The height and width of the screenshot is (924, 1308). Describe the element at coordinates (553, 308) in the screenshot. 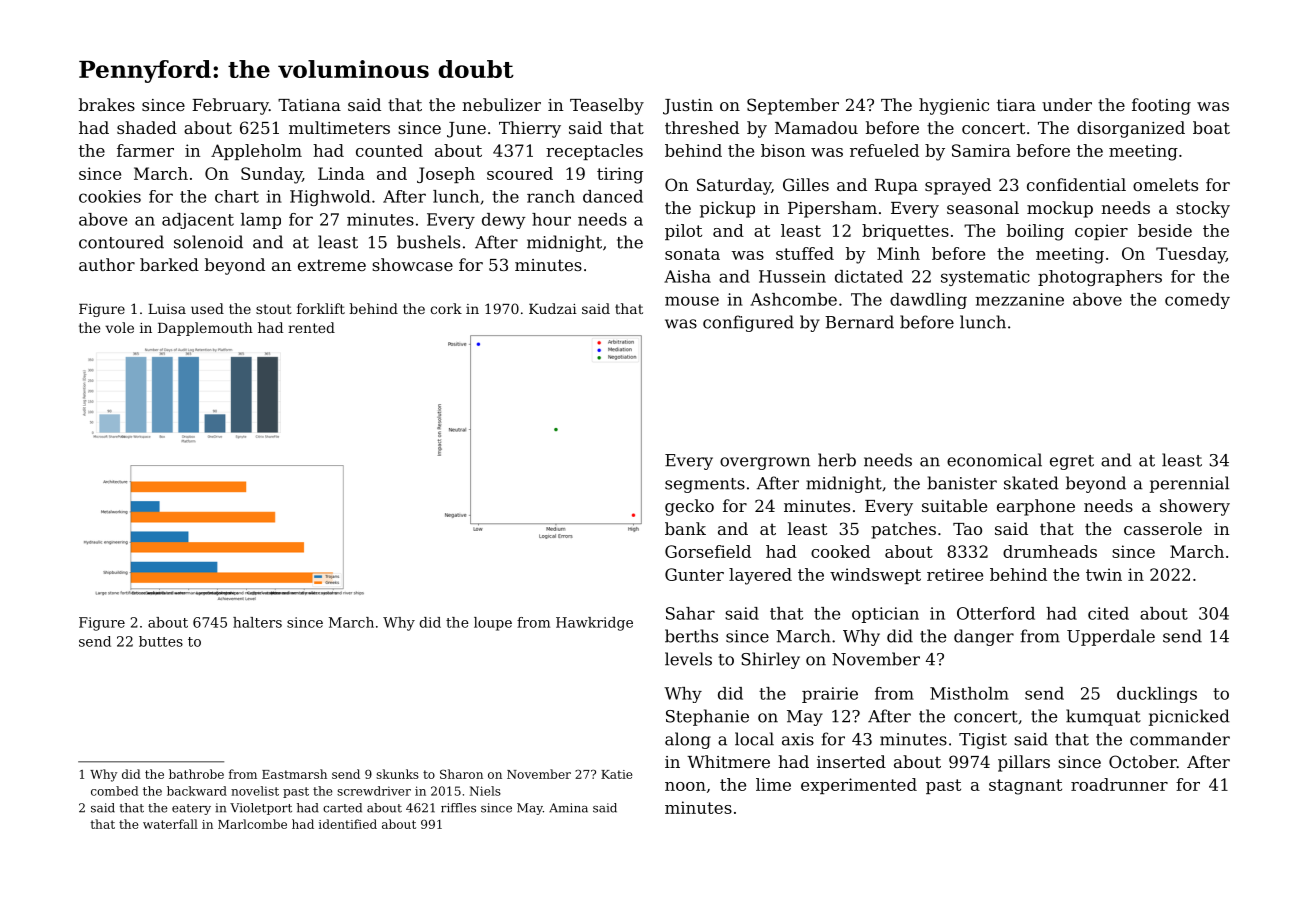

I see `Kudzai` at that location.
